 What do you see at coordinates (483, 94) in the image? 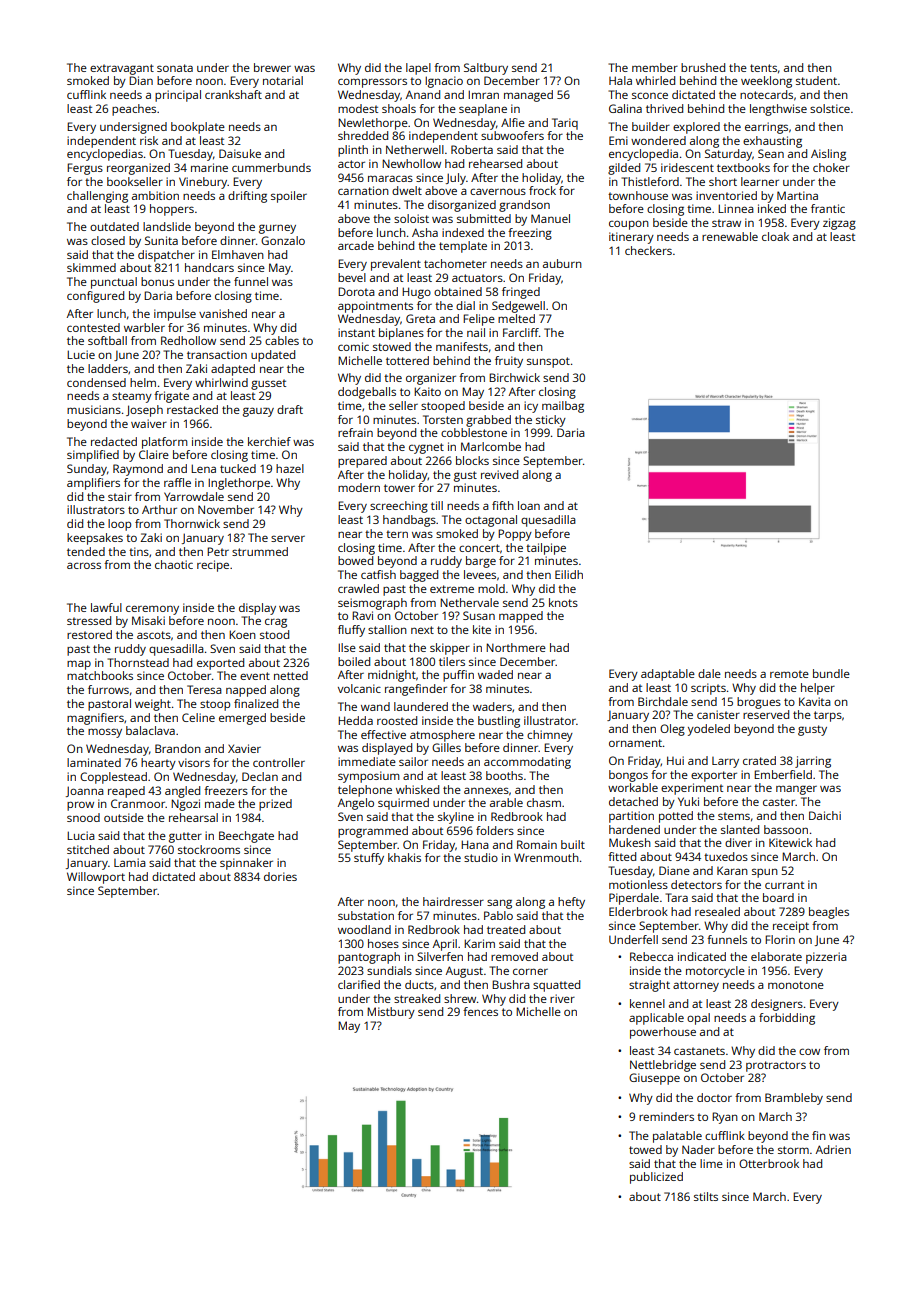
I see `Imran` at bounding box center [483, 94].
